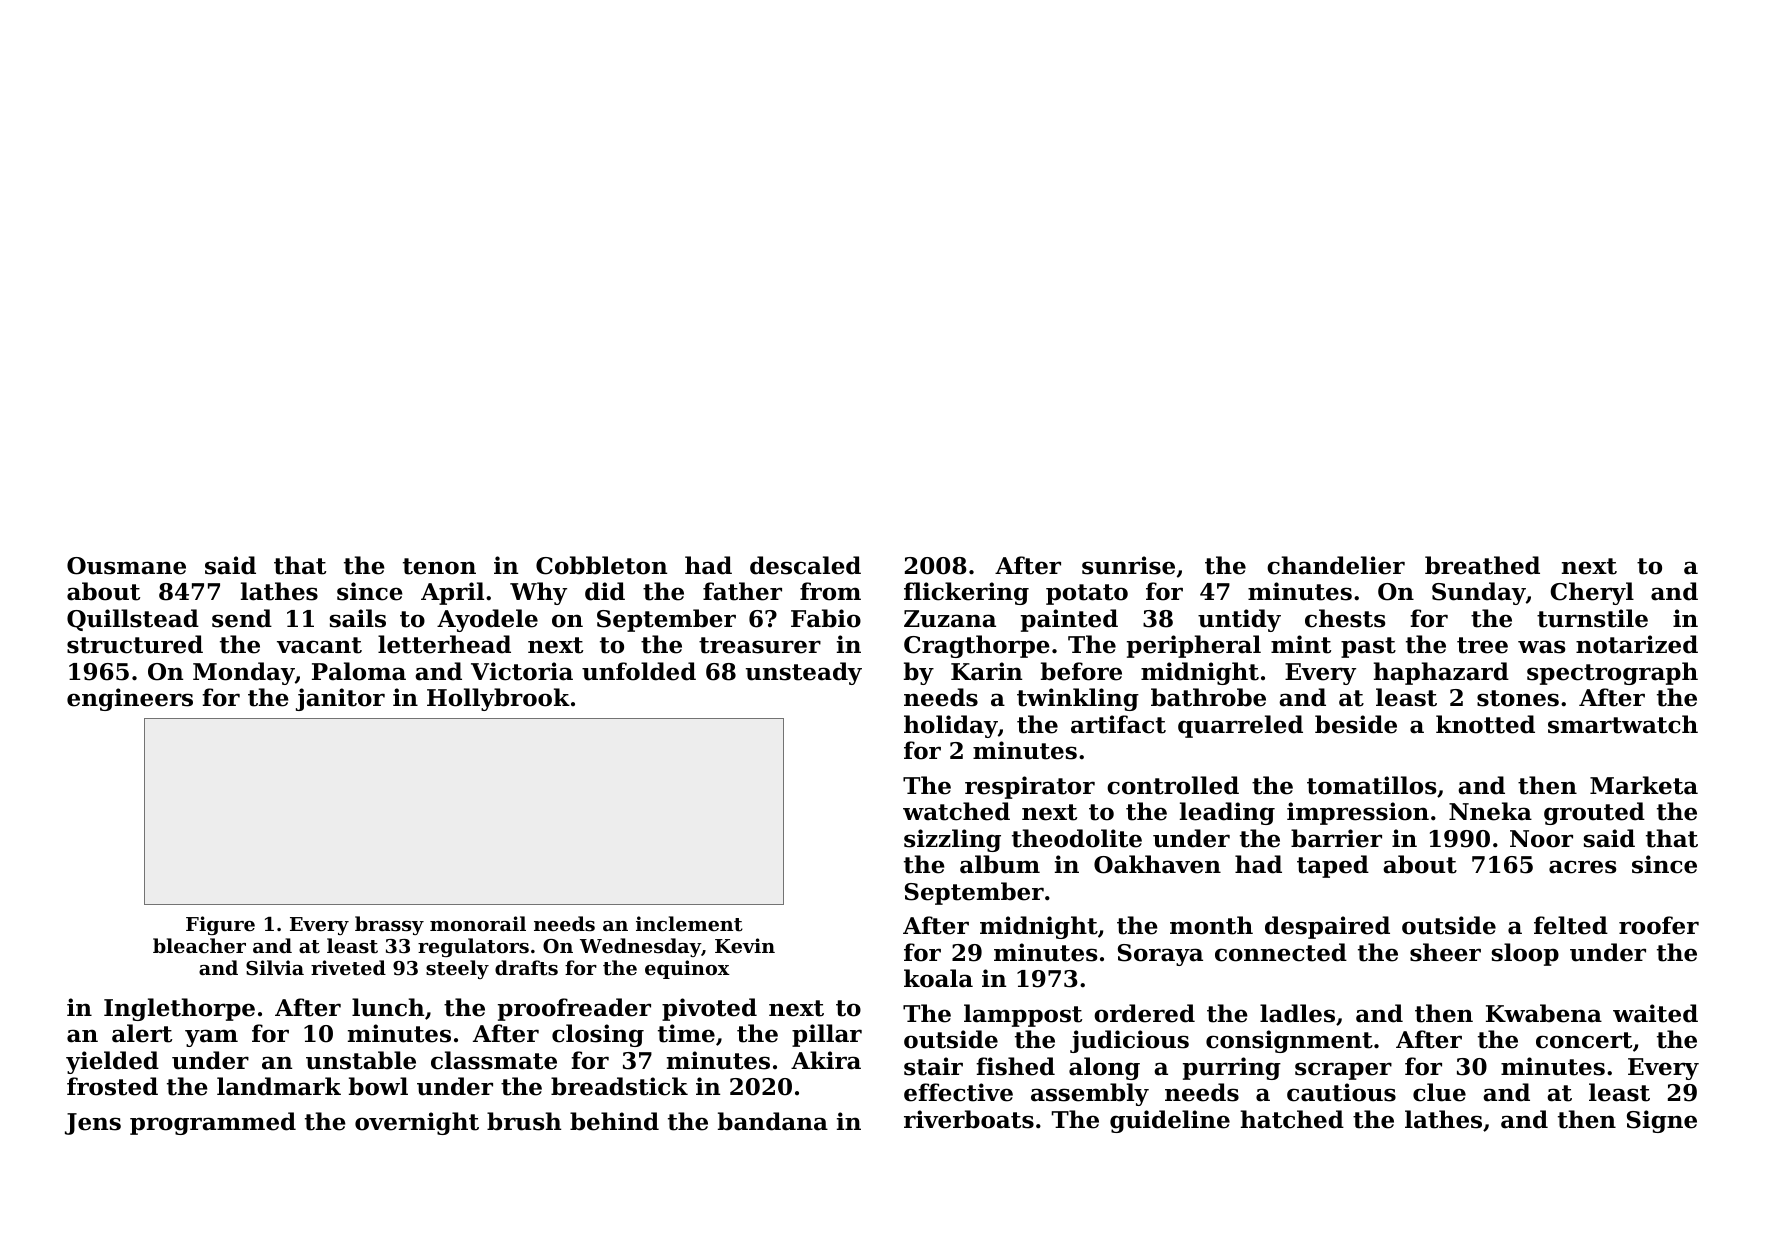  I want to click on Marketa, so click(1644, 785).
